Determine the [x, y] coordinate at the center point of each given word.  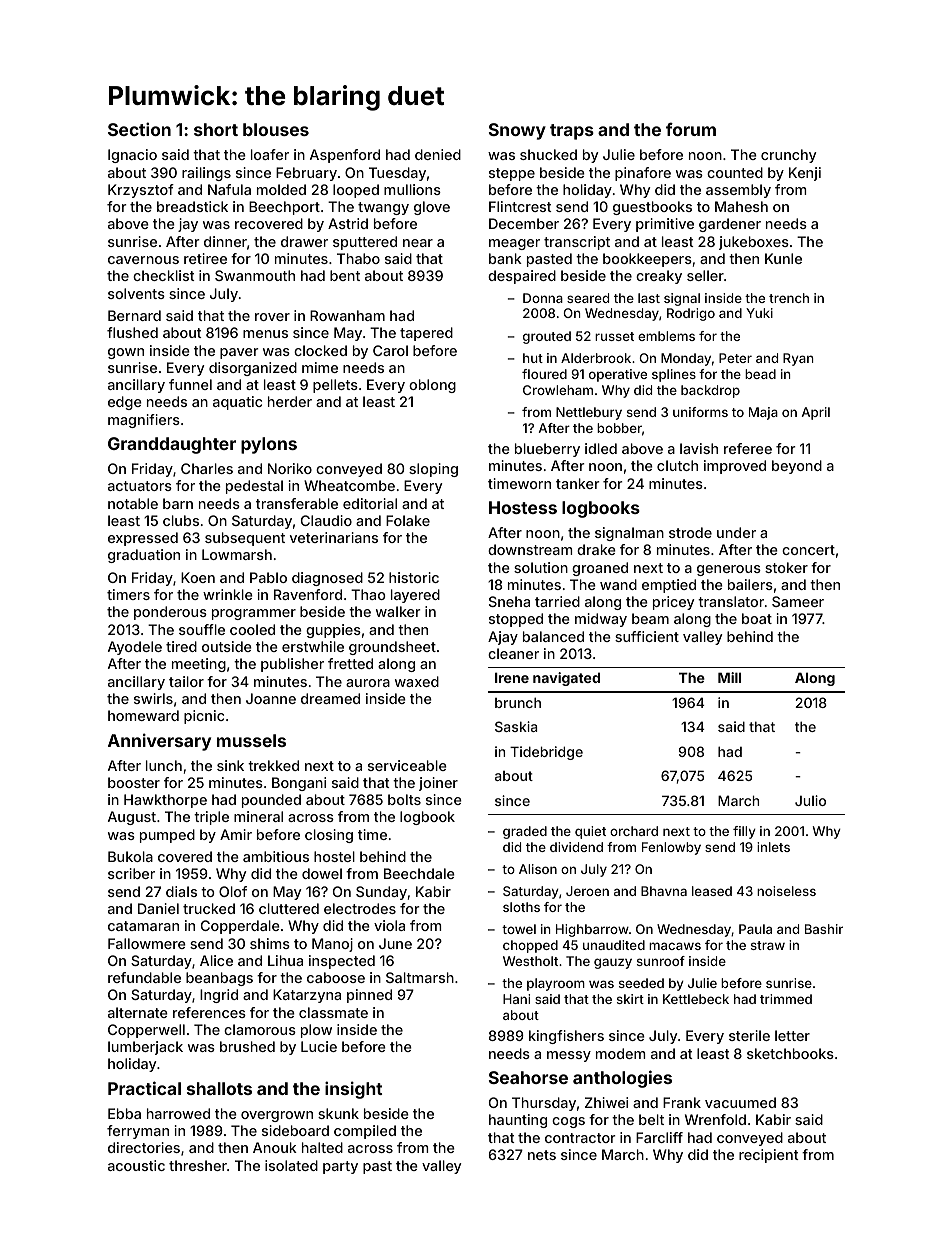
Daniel [158, 908]
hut [533, 358]
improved [735, 467]
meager [514, 244]
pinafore [643, 174]
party [340, 1167]
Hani [516, 999]
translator [731, 601]
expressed [143, 539]
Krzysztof [141, 191]
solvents [136, 293]
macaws [675, 946]
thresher [198, 1165]
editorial [370, 503]
